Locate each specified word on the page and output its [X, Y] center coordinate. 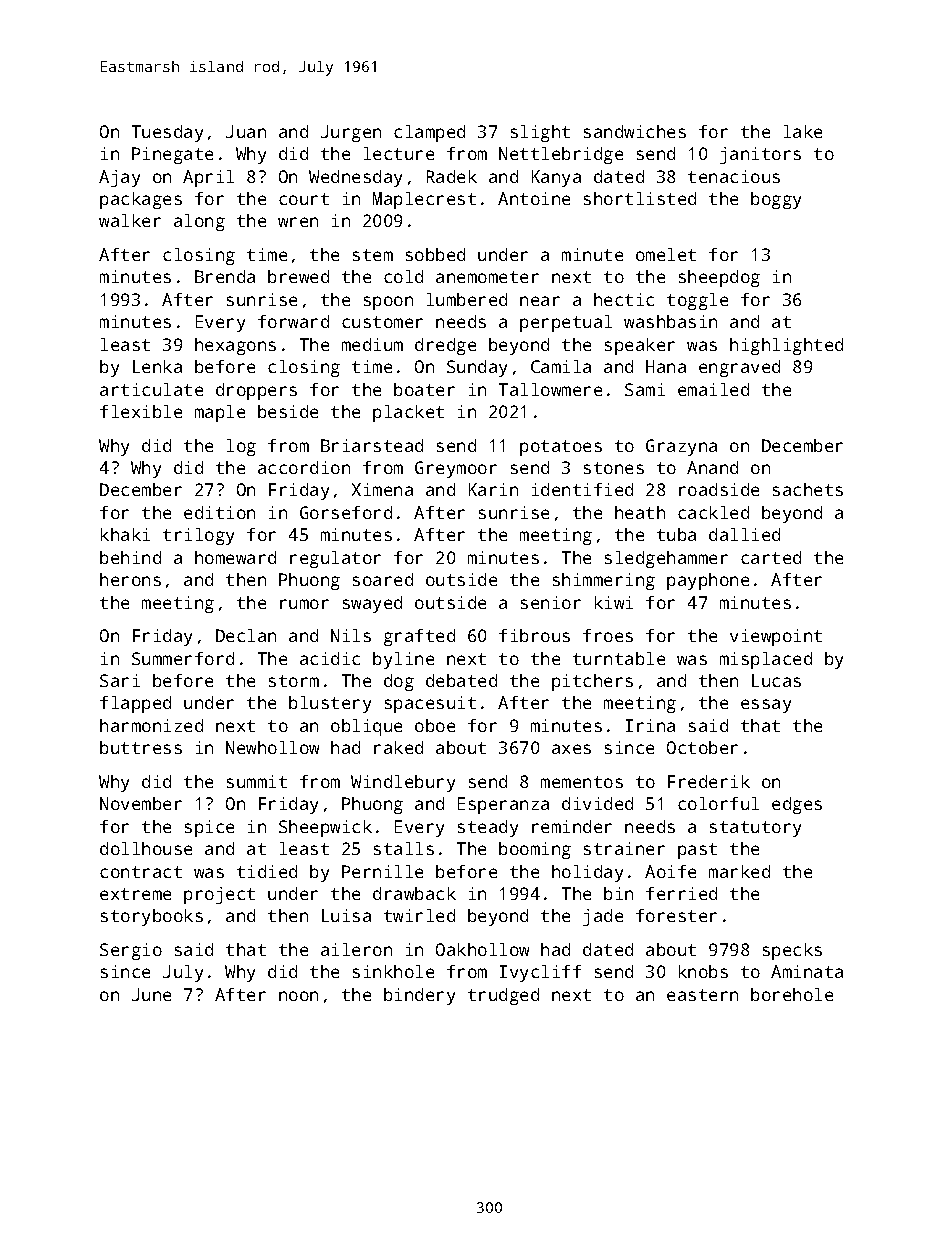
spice [209, 828]
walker [130, 220]
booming [535, 850]
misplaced [766, 660]
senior [551, 602]
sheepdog [719, 278]
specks [792, 951]
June [151, 994]
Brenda [225, 276]
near [540, 301]
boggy [776, 200]
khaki [125, 534]
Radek [452, 176]
